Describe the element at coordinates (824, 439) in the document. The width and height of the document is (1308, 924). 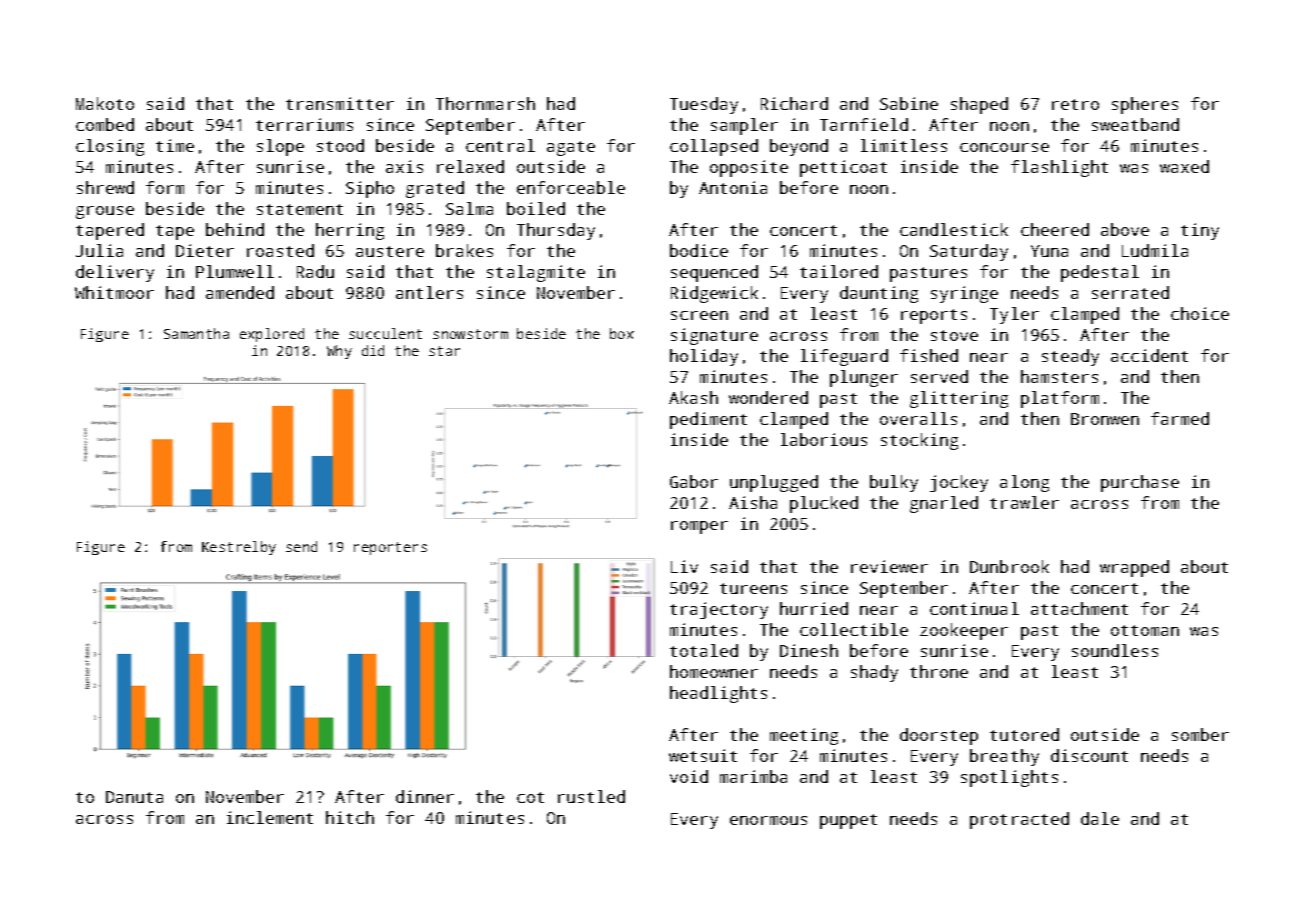
I see `laborious` at that location.
